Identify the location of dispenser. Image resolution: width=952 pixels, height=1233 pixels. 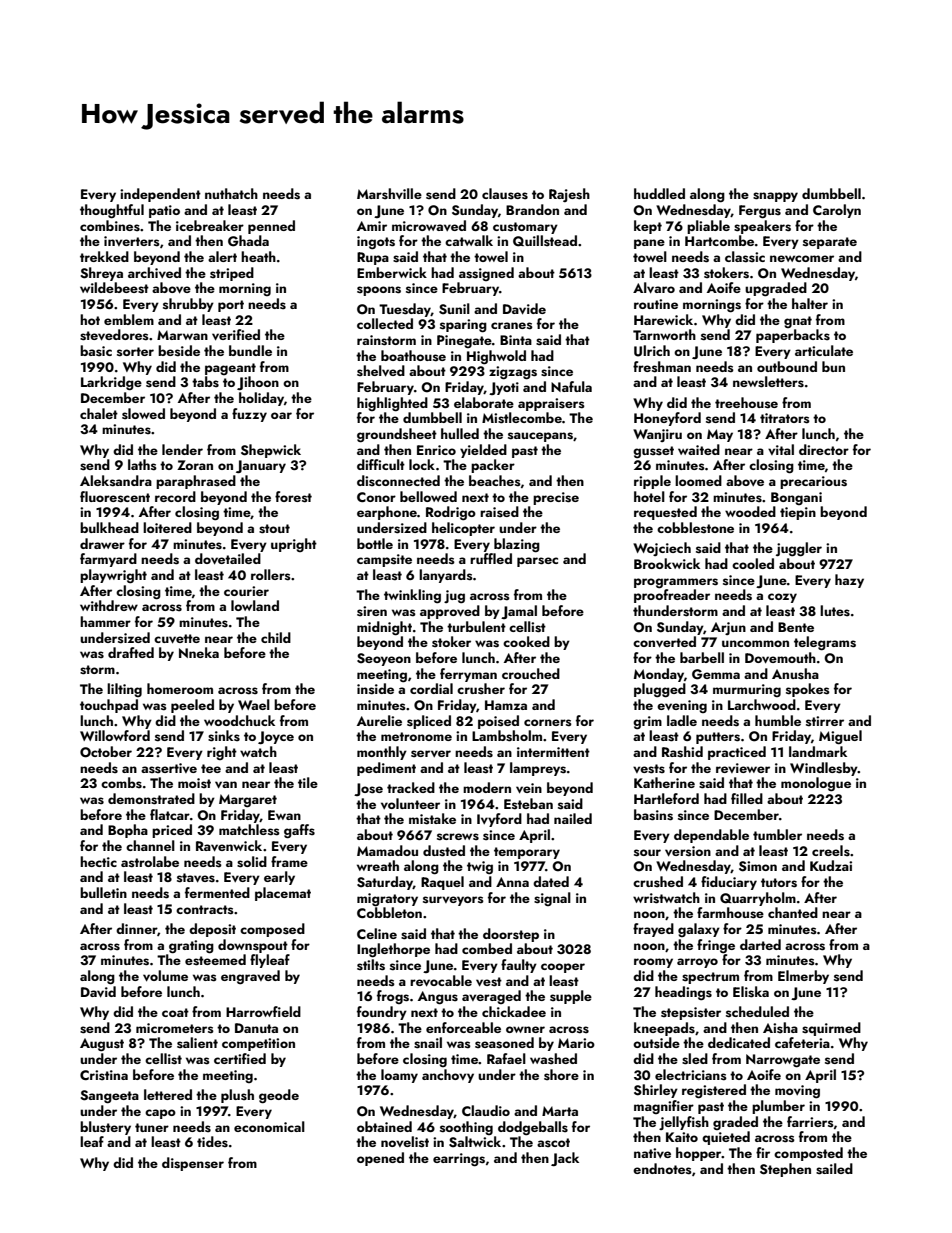
(193, 1164).
